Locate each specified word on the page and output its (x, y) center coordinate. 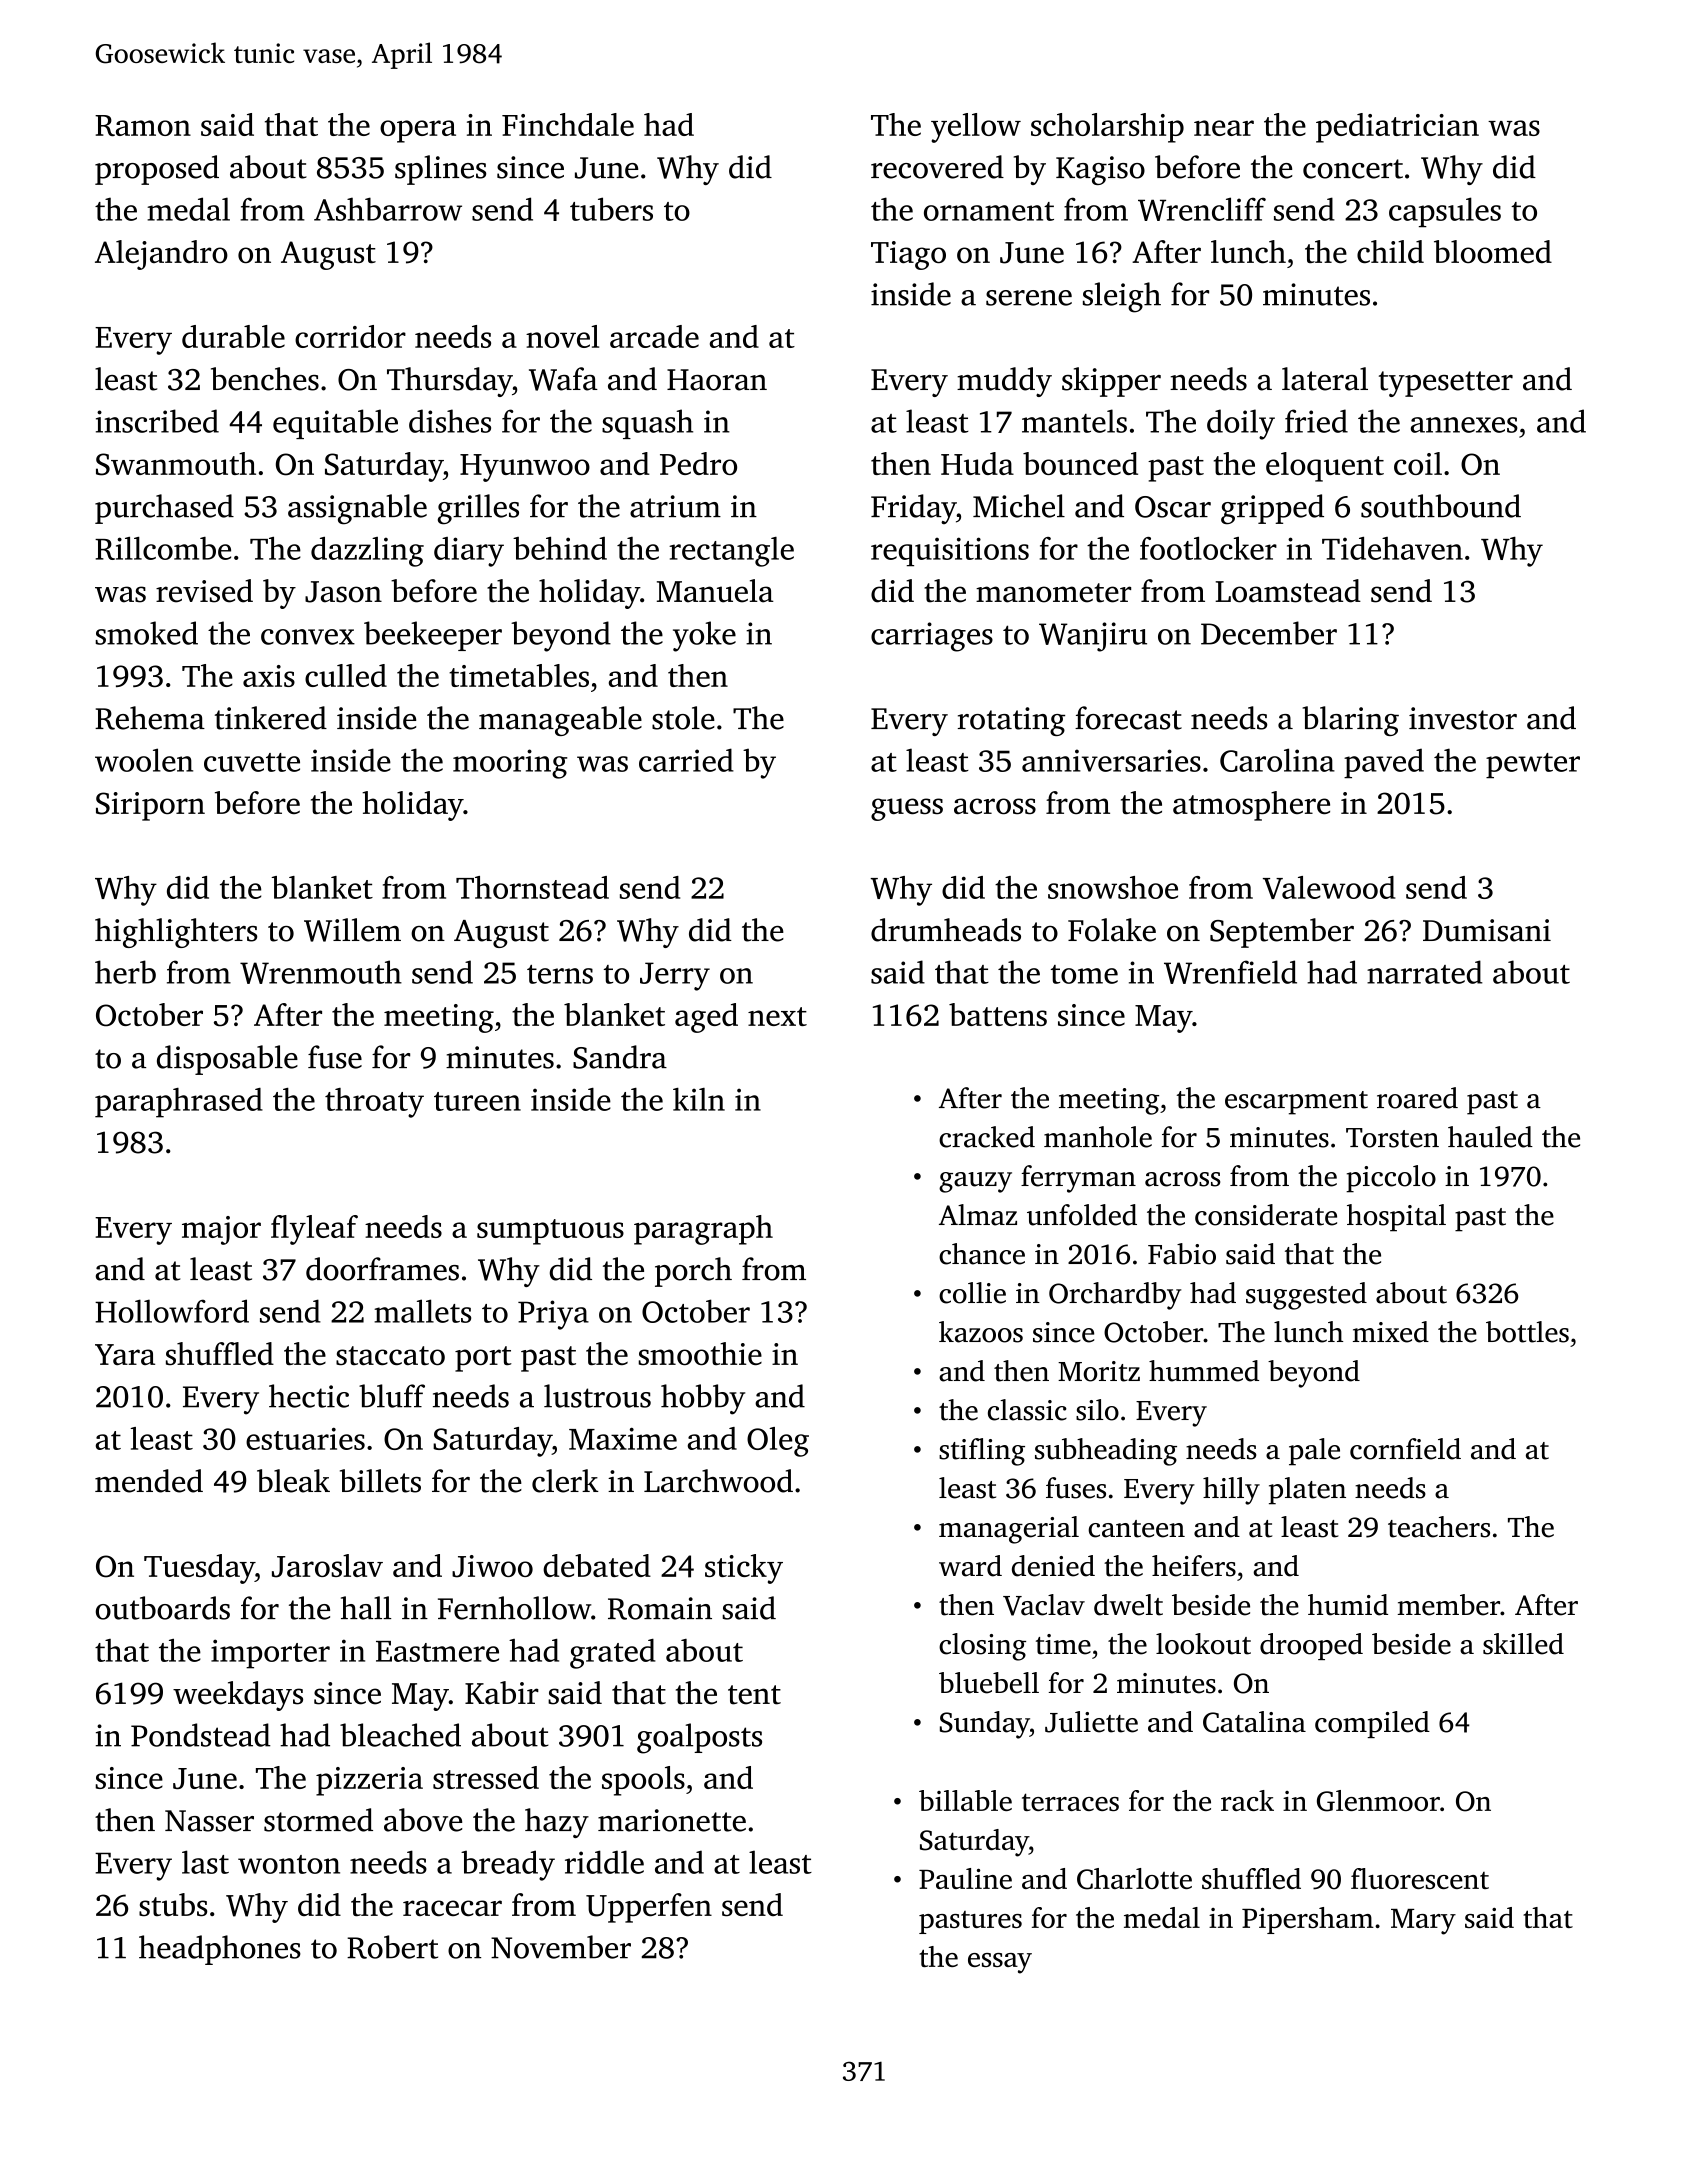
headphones (220, 1950)
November (561, 1947)
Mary (1423, 1922)
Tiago (908, 255)
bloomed (1493, 251)
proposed (157, 170)
